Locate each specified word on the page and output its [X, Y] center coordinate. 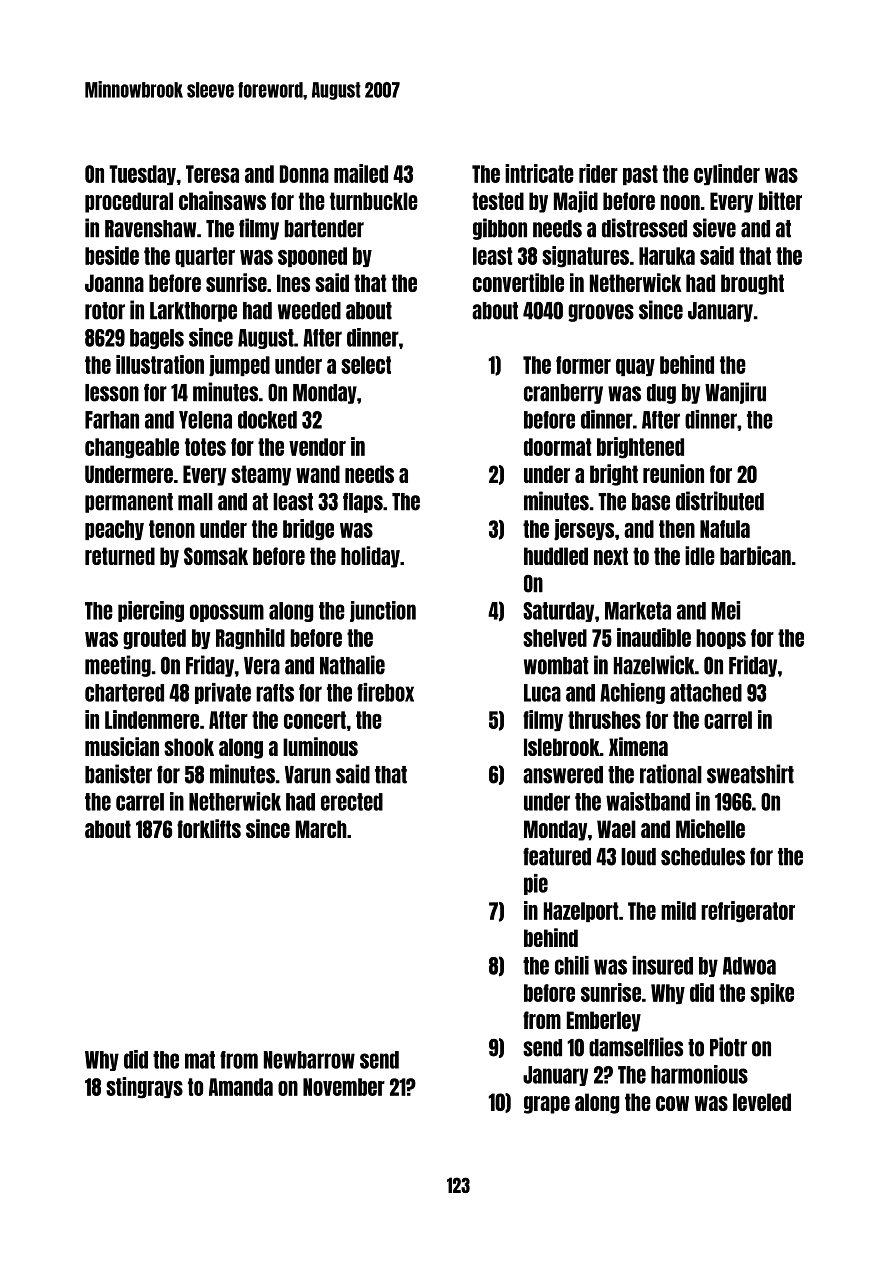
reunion [673, 473]
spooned [312, 257]
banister [118, 774]
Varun [308, 775]
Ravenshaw [150, 229]
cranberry [563, 394]
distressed [644, 228]
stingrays [144, 1088]
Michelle [710, 828]
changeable [132, 448]
